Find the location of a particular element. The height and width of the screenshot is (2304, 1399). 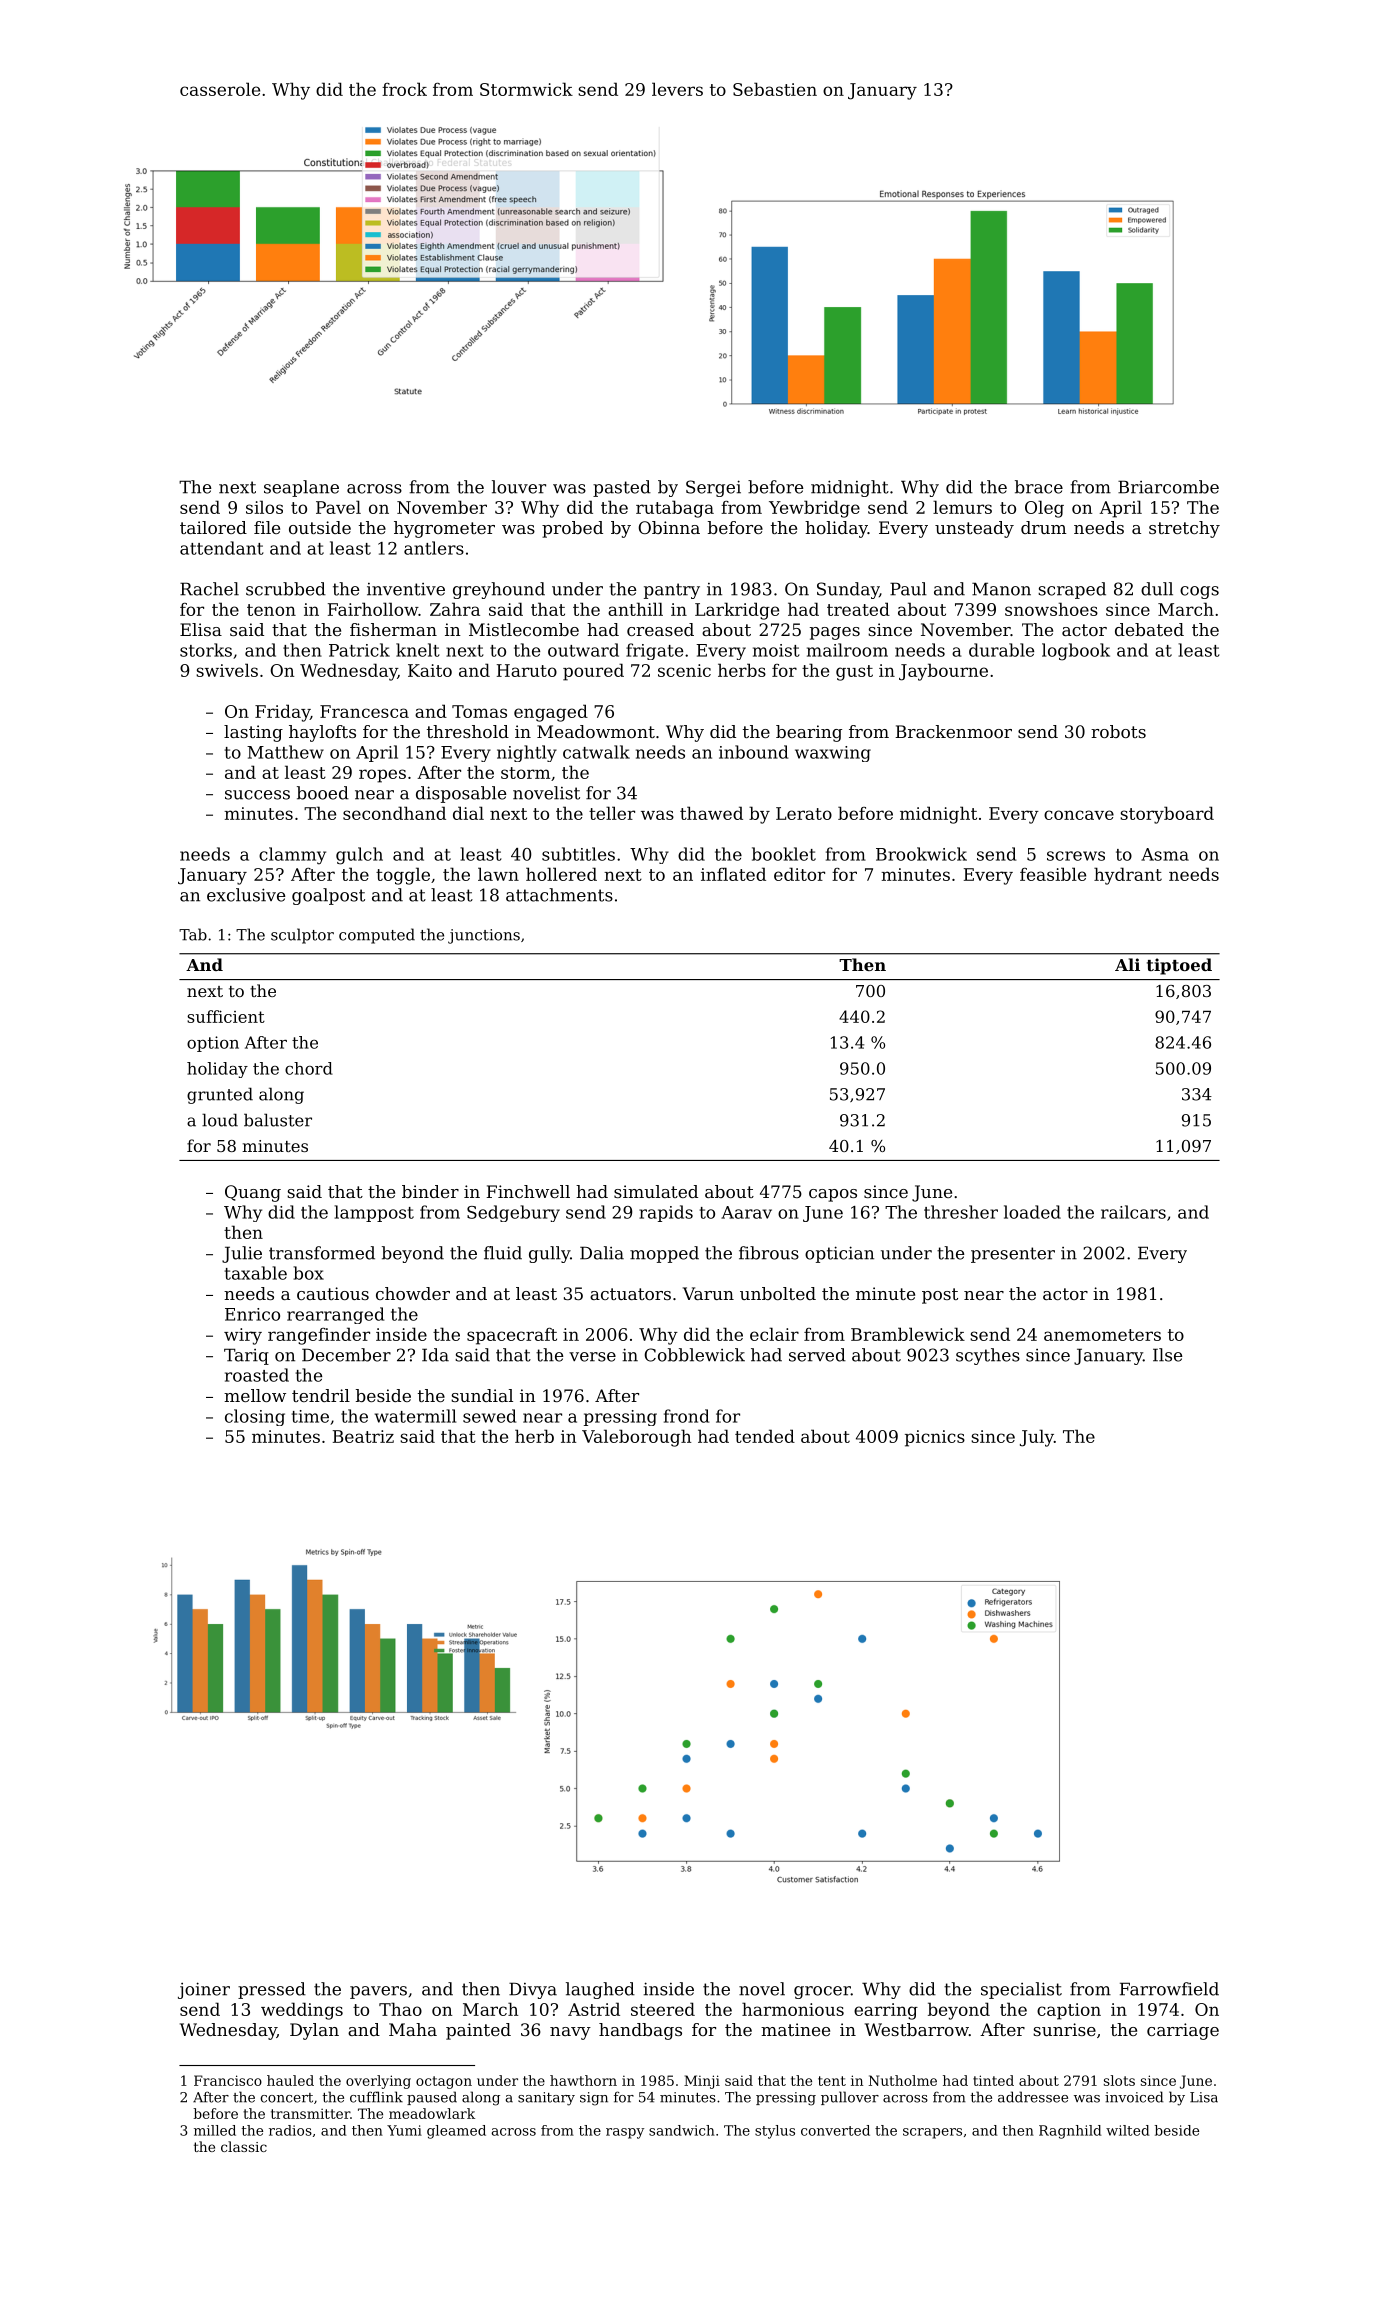

closing is located at coordinates (255, 1417).
